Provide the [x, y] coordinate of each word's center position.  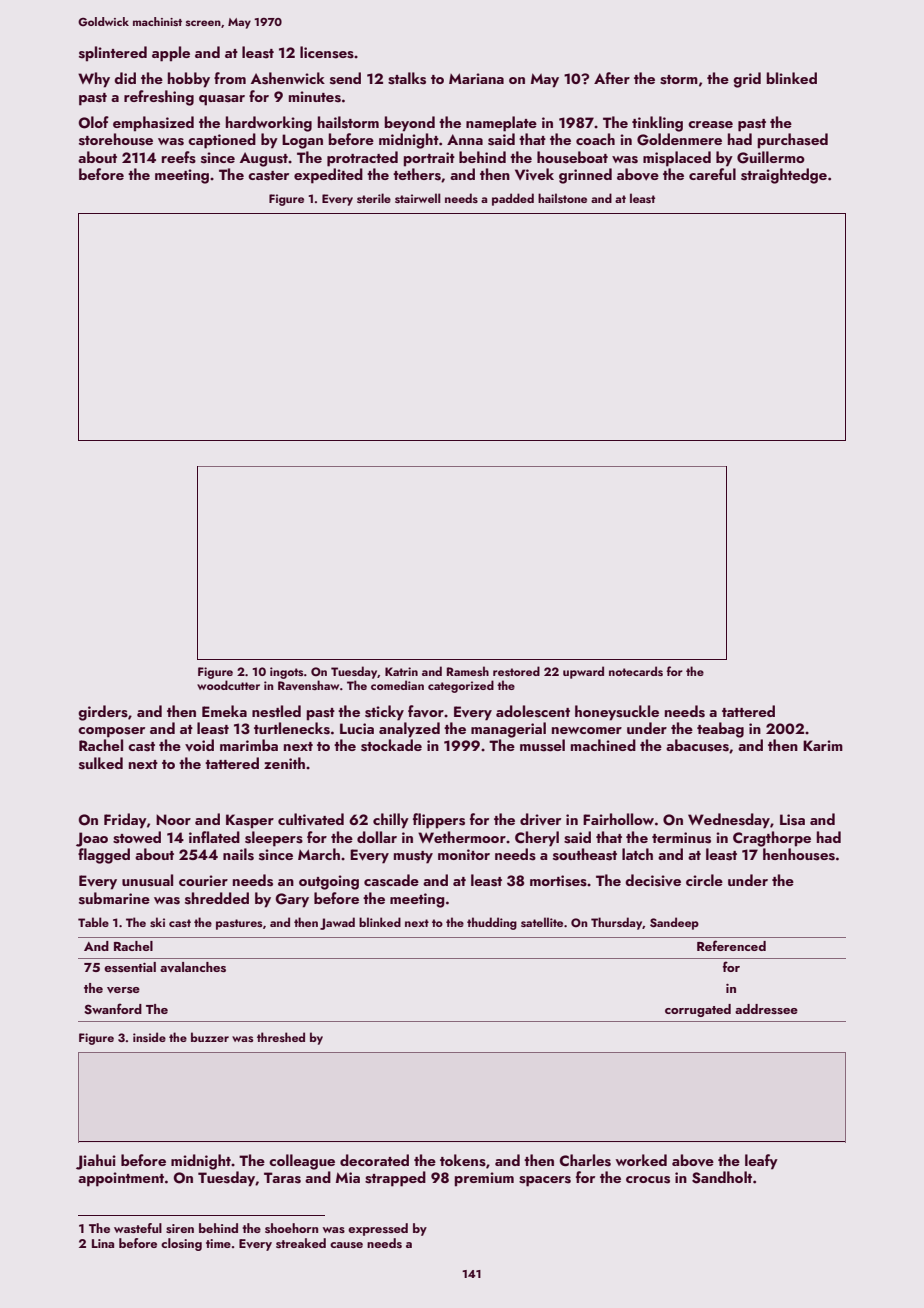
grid [747, 80]
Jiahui [96, 1162]
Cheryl [537, 839]
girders [103, 713]
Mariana [476, 78]
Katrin [401, 671]
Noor [173, 819]
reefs [179, 157]
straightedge [784, 176]
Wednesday [729, 821]
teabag [720, 730]
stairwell [418, 198]
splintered [113, 54]
